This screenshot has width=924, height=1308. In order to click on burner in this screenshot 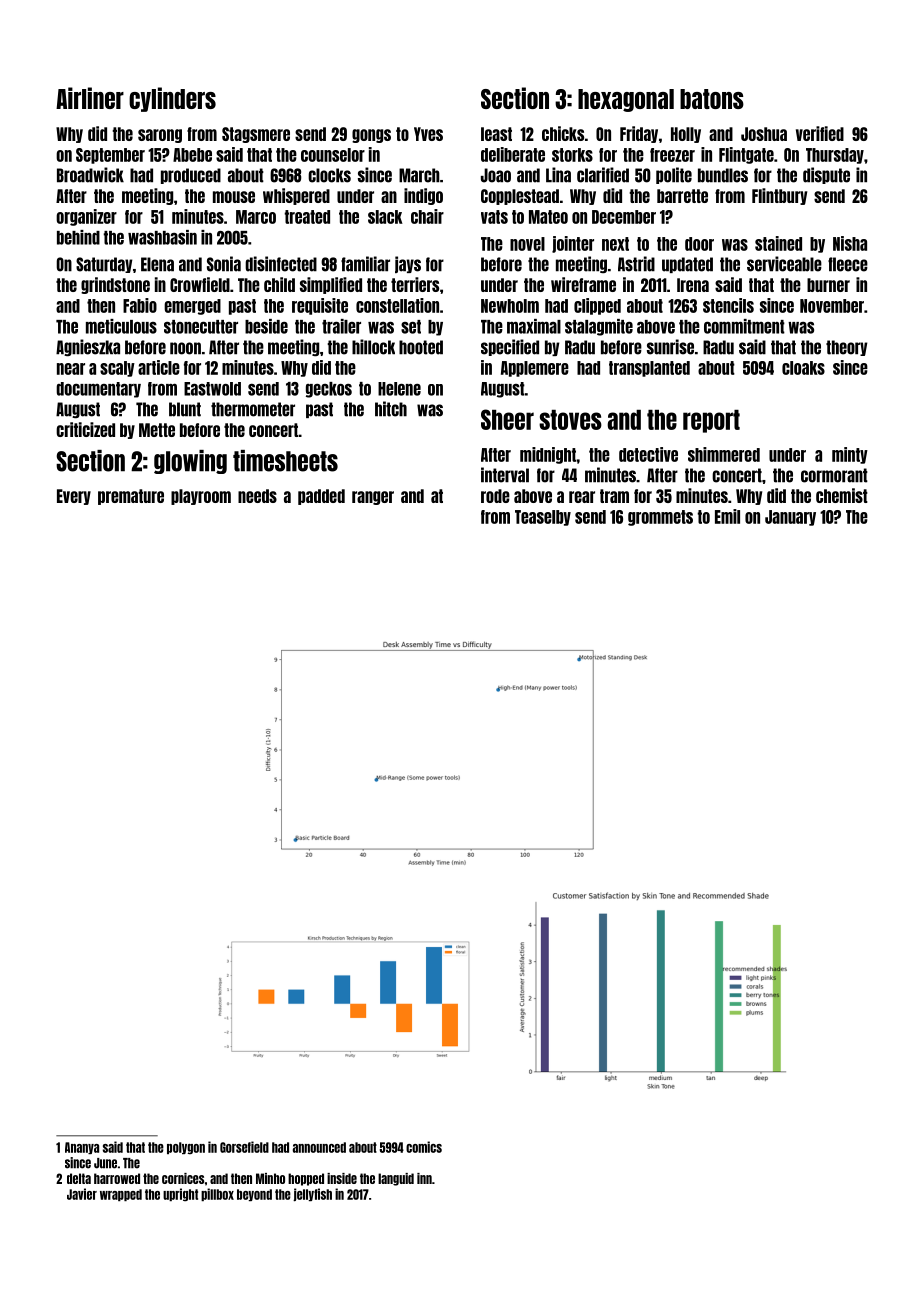, I will do `click(828, 285)`.
